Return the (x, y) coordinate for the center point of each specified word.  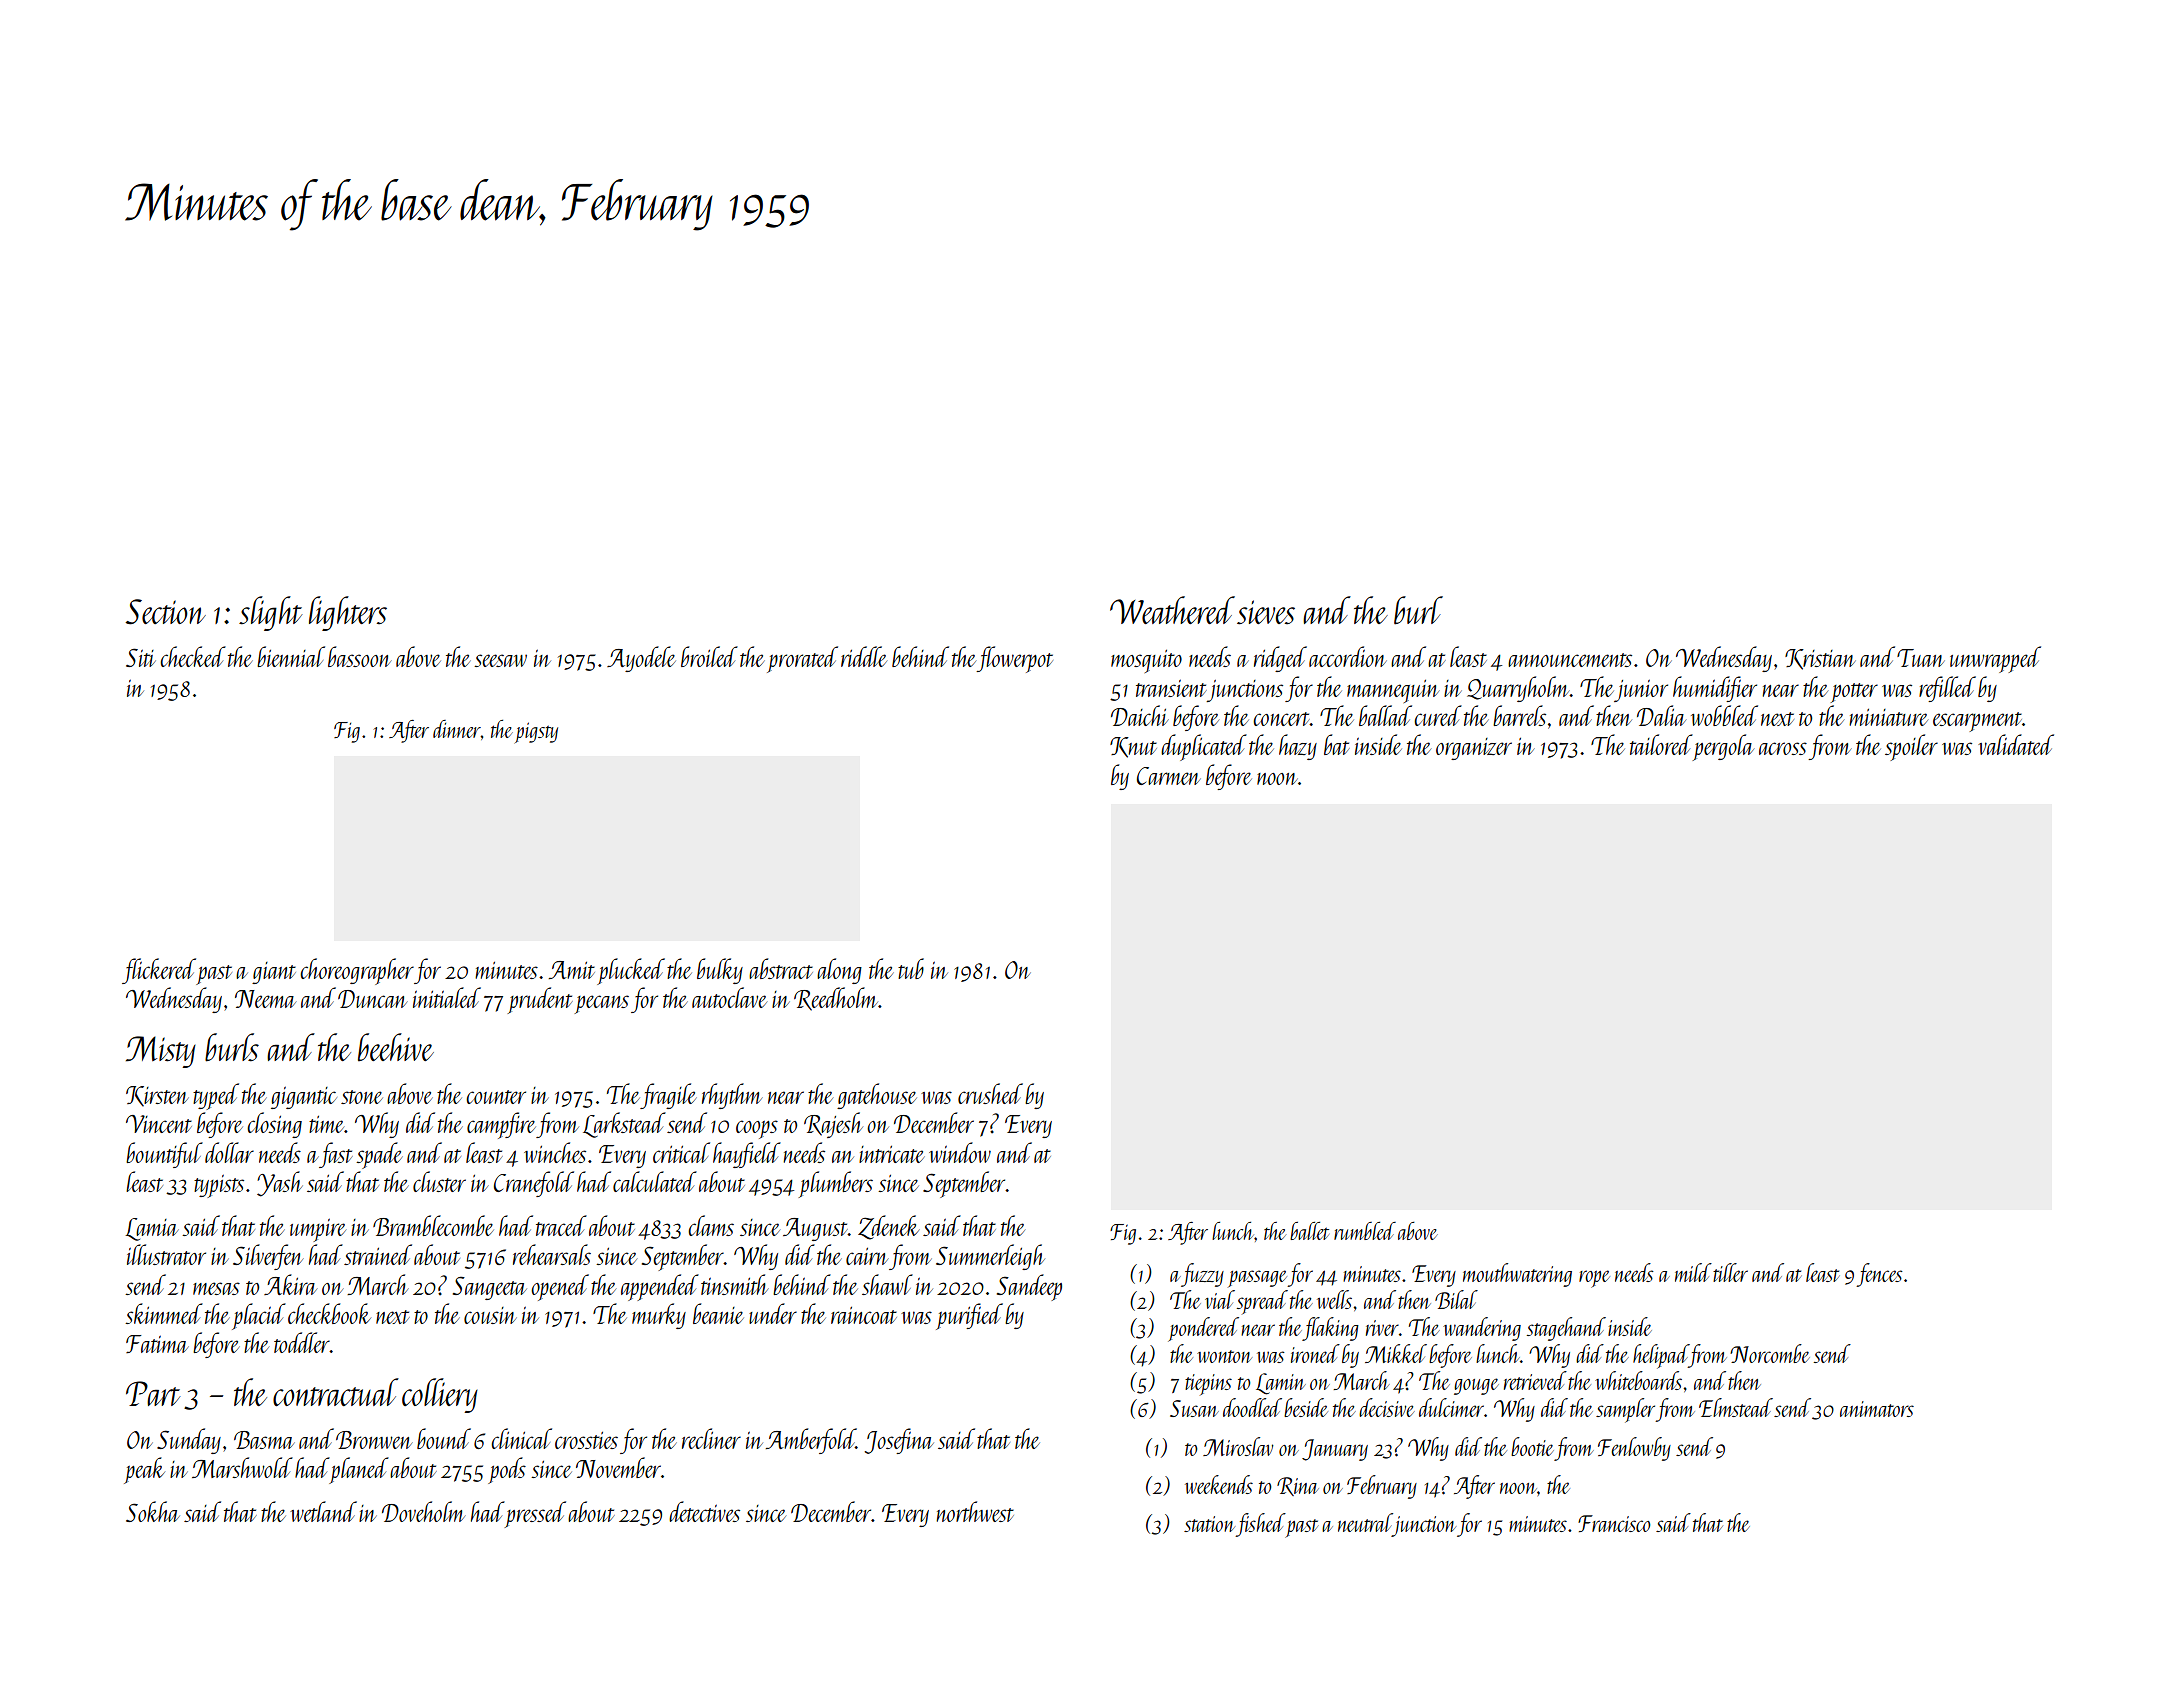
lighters (348, 613)
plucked (631, 971)
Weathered (1172, 610)
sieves (1266, 612)
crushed (990, 1093)
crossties (586, 1440)
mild (1693, 1272)
